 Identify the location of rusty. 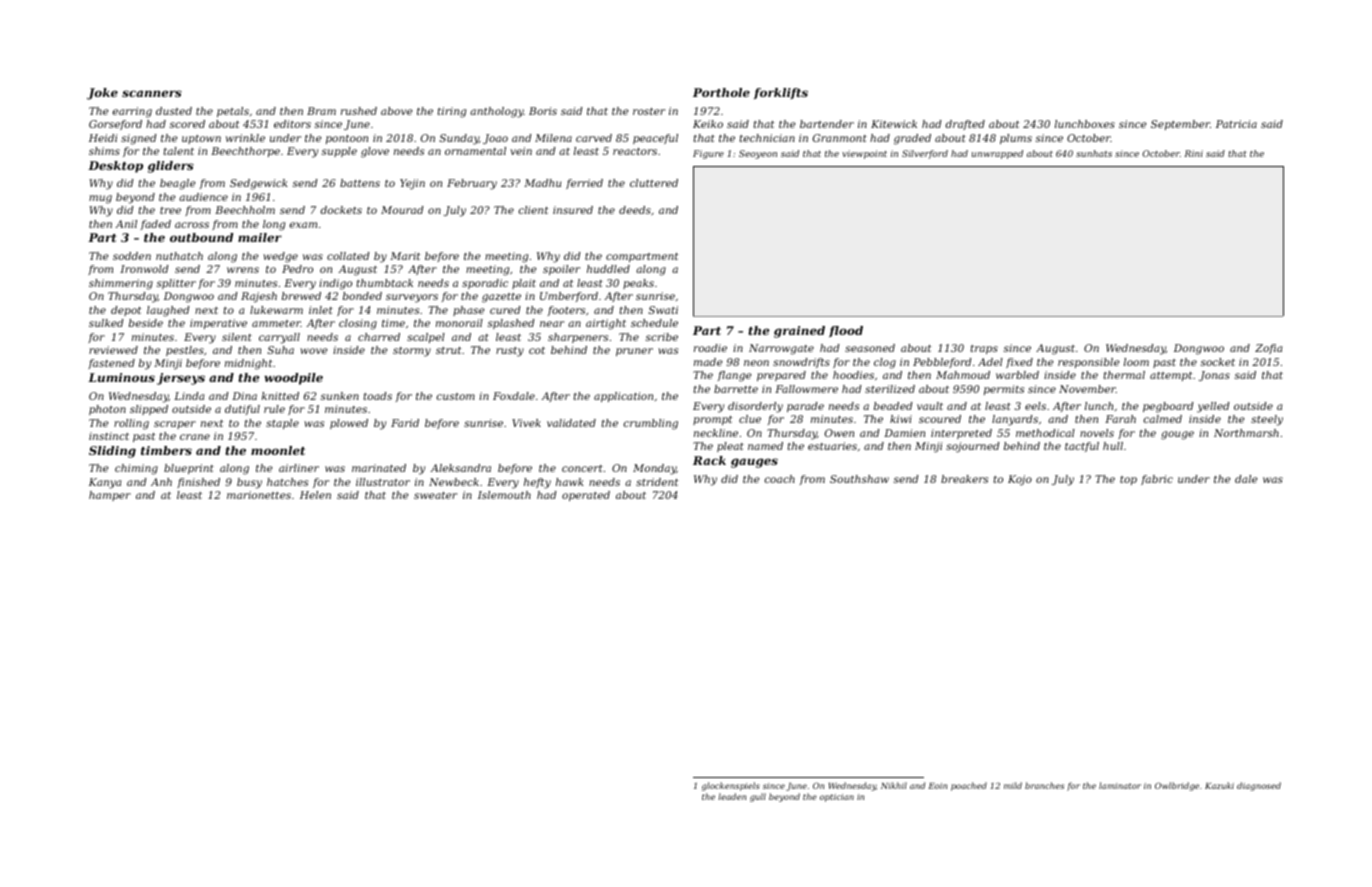
(510, 352).
